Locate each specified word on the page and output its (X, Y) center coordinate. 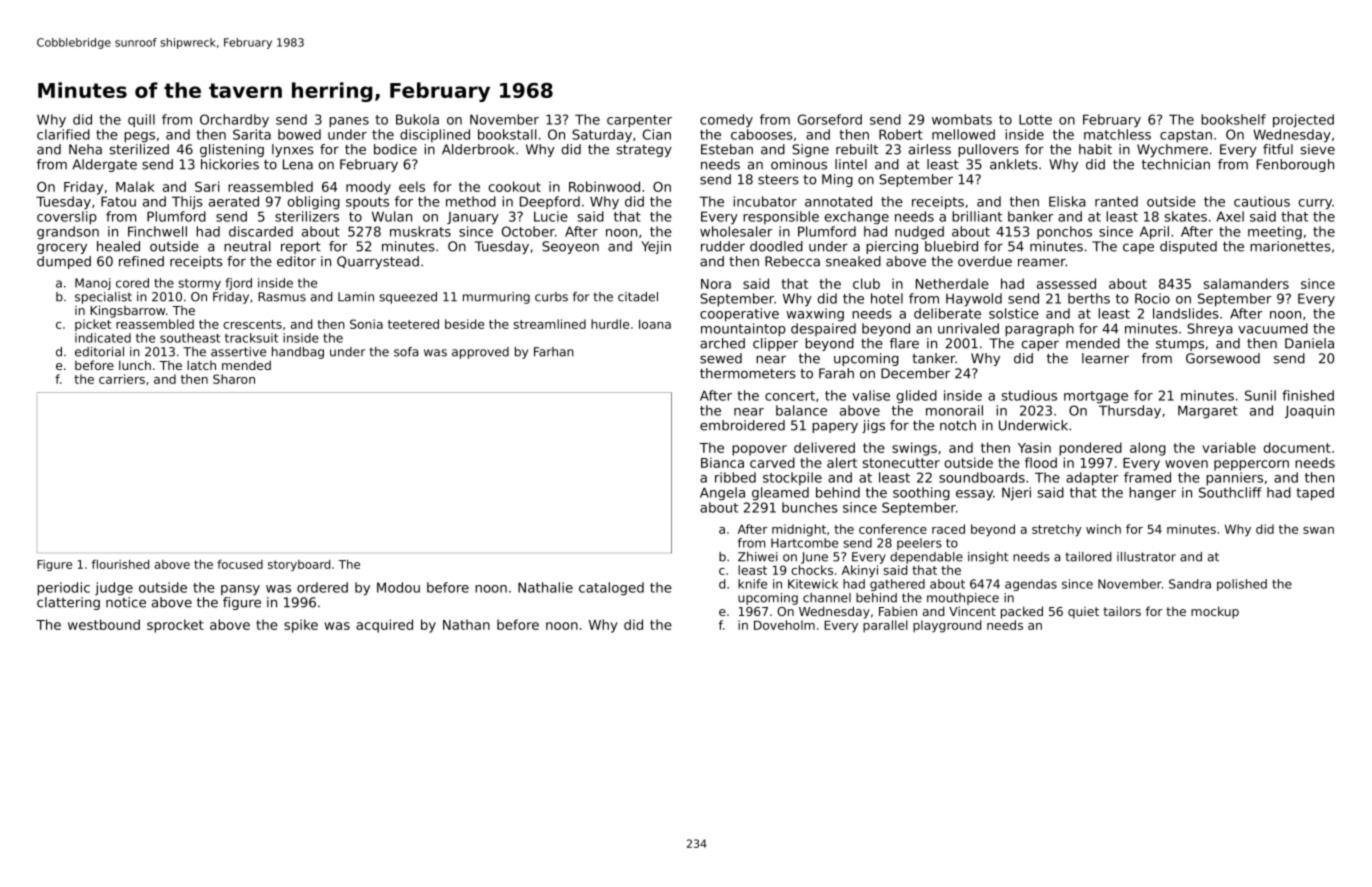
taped (1315, 494)
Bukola (417, 119)
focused (240, 564)
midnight (799, 530)
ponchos (1064, 232)
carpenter (639, 121)
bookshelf (1233, 119)
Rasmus (282, 297)
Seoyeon (570, 247)
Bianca (722, 462)
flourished (120, 564)
